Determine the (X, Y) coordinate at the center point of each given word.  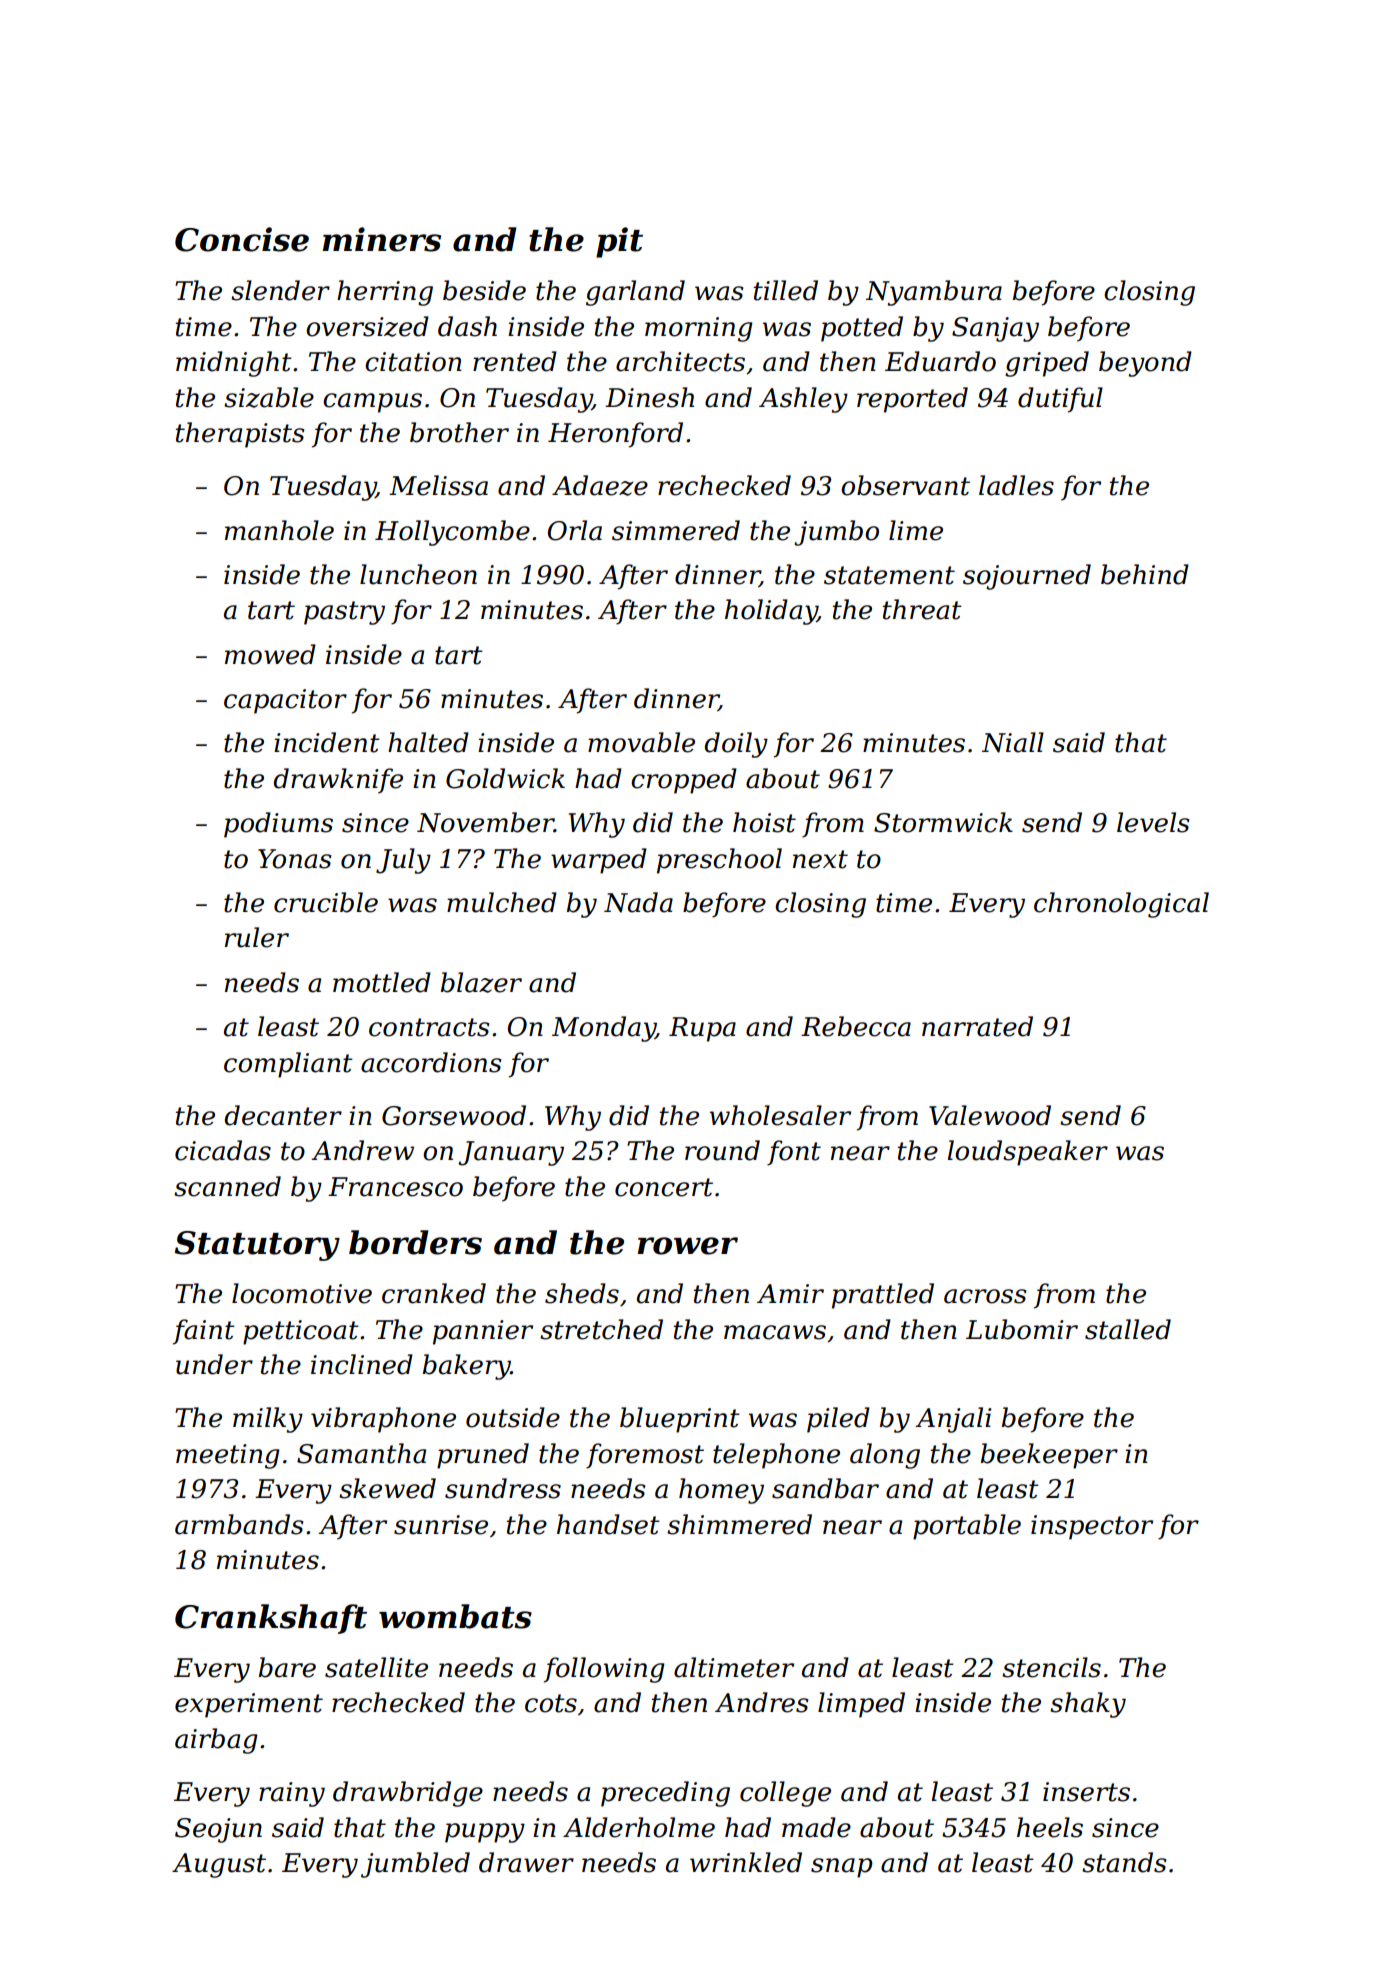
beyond (1145, 364)
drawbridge (408, 1794)
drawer (526, 1862)
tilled (785, 290)
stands (1124, 1862)
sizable (269, 397)
